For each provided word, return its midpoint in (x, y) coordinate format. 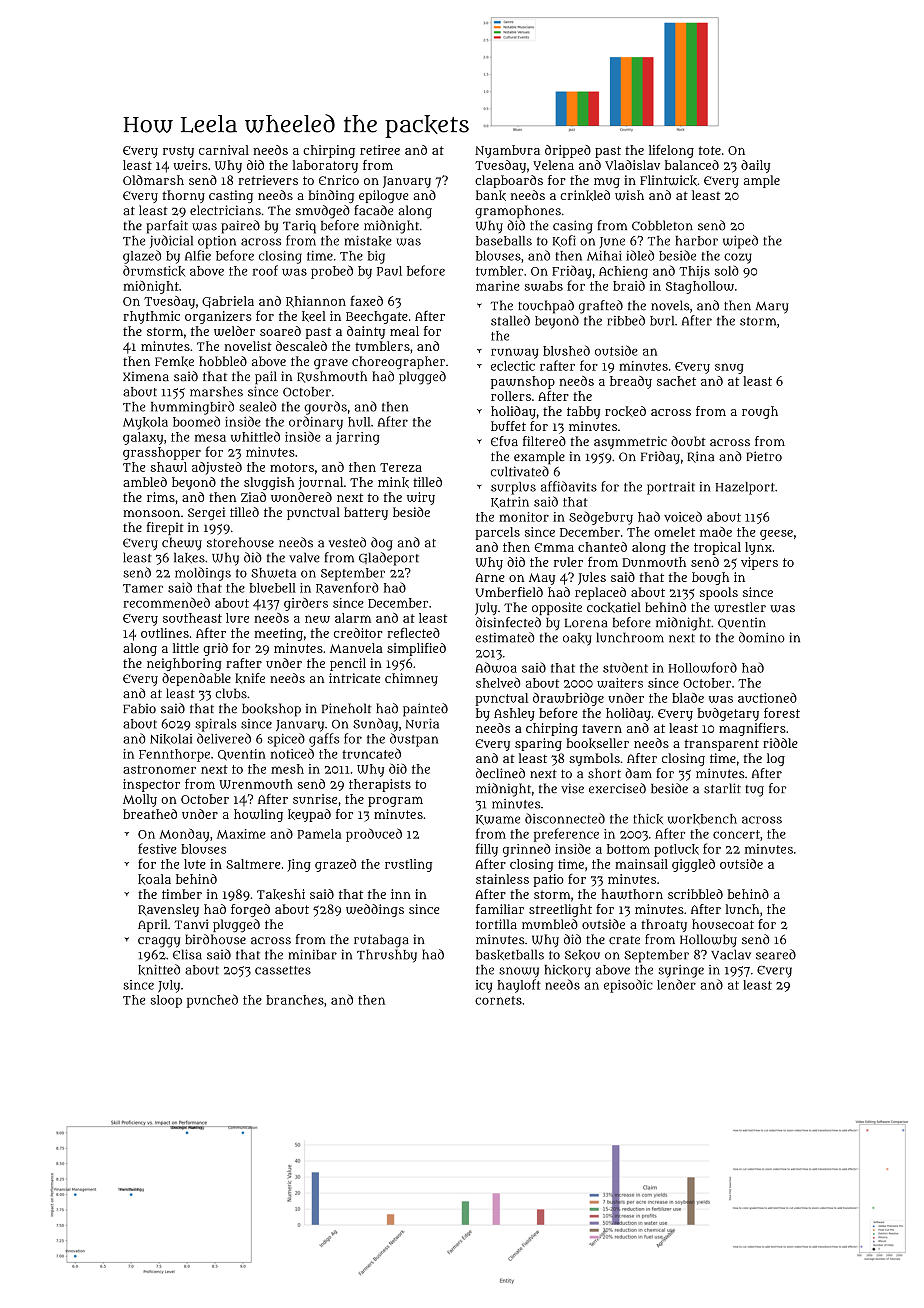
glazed (142, 257)
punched (212, 1001)
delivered (224, 738)
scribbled (695, 894)
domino (762, 637)
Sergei (206, 513)
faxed (366, 301)
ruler (568, 562)
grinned (527, 850)
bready (631, 382)
